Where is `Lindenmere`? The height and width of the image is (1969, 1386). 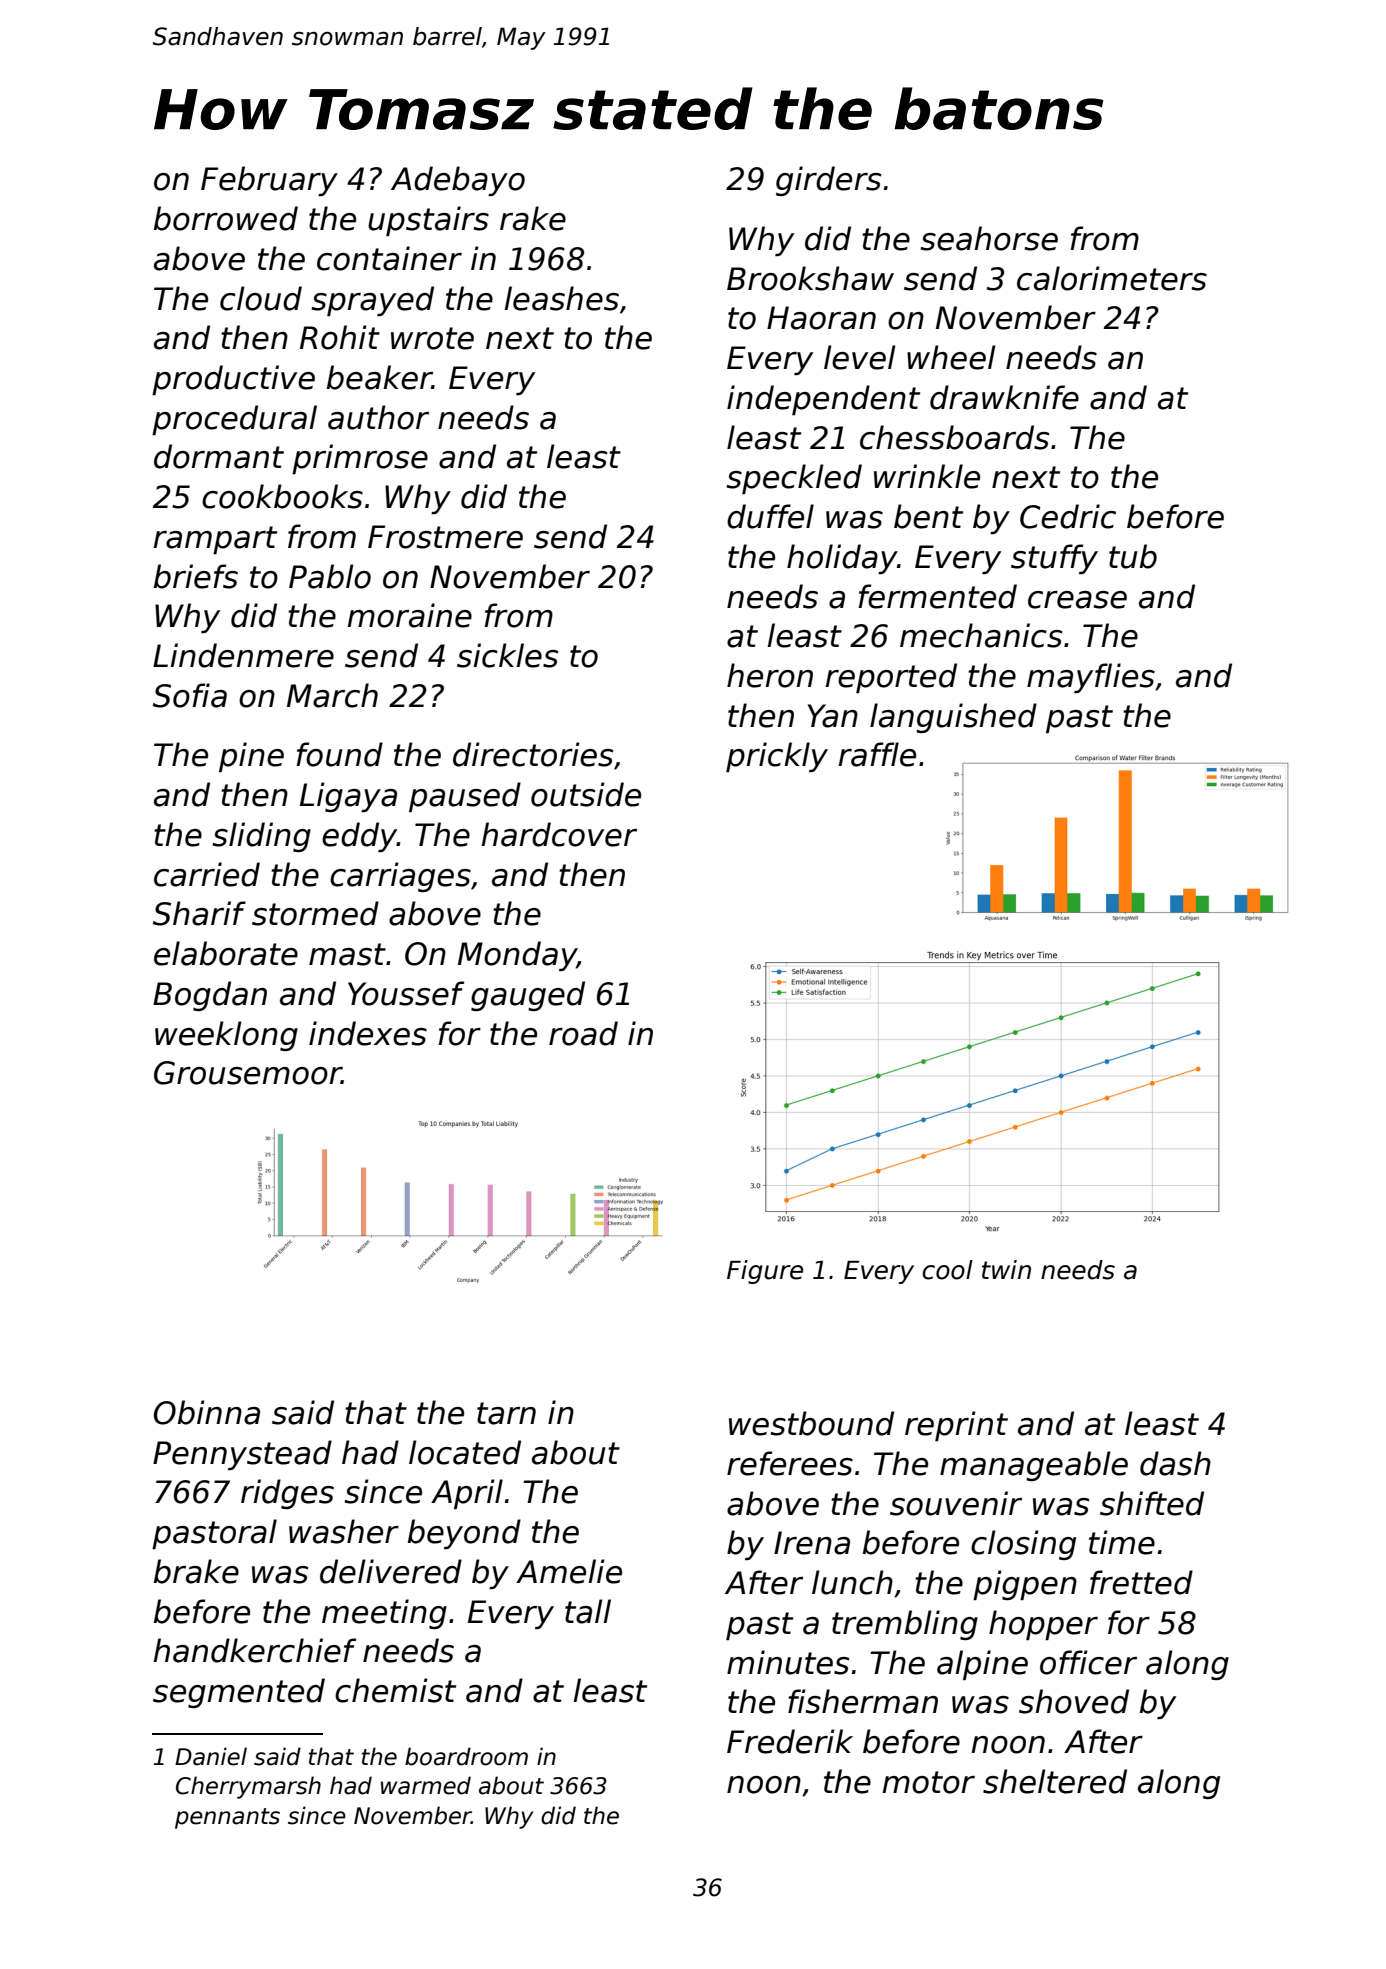 Lindenmere is located at coordinates (243, 655).
